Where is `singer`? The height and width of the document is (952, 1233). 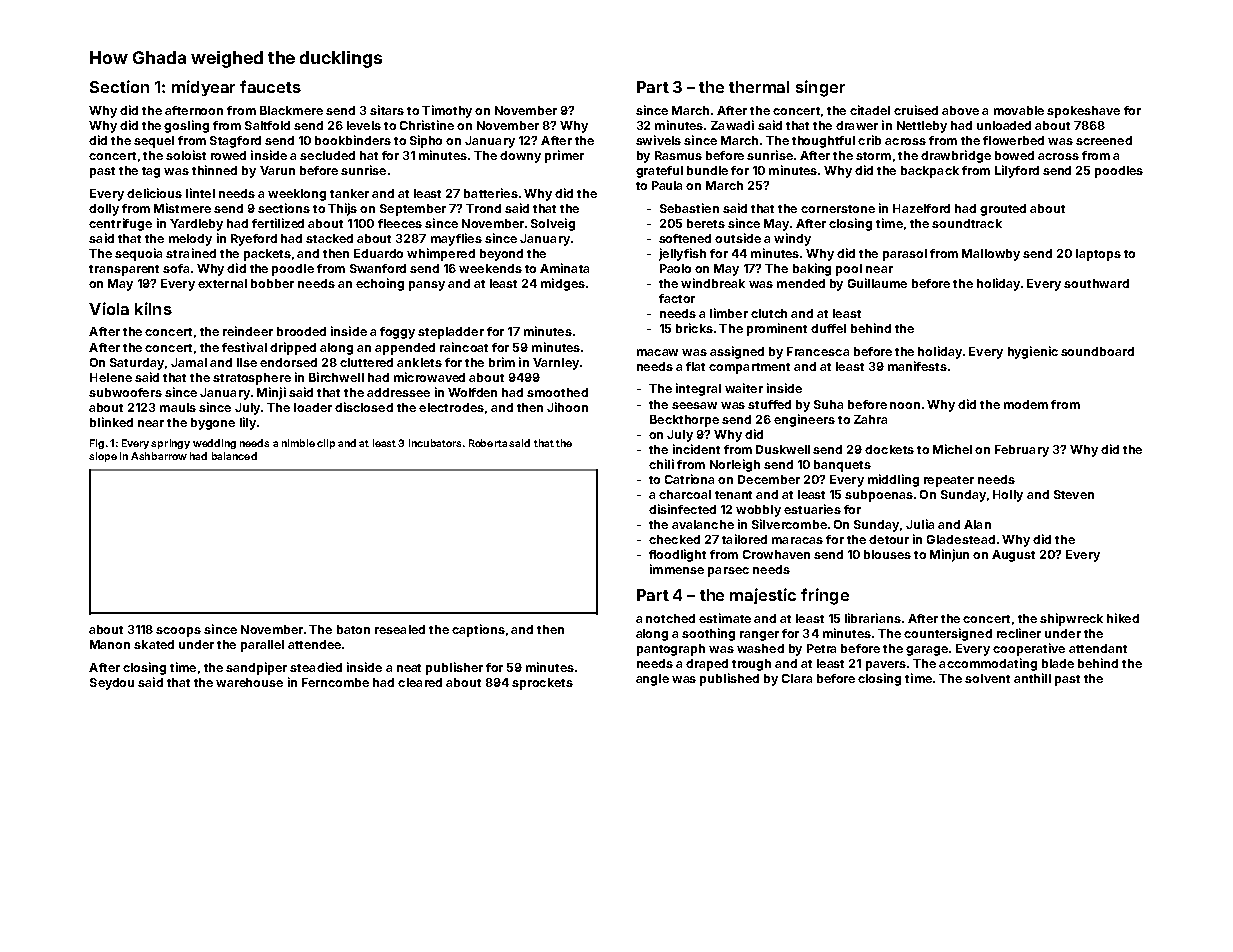
singer is located at coordinates (820, 88).
